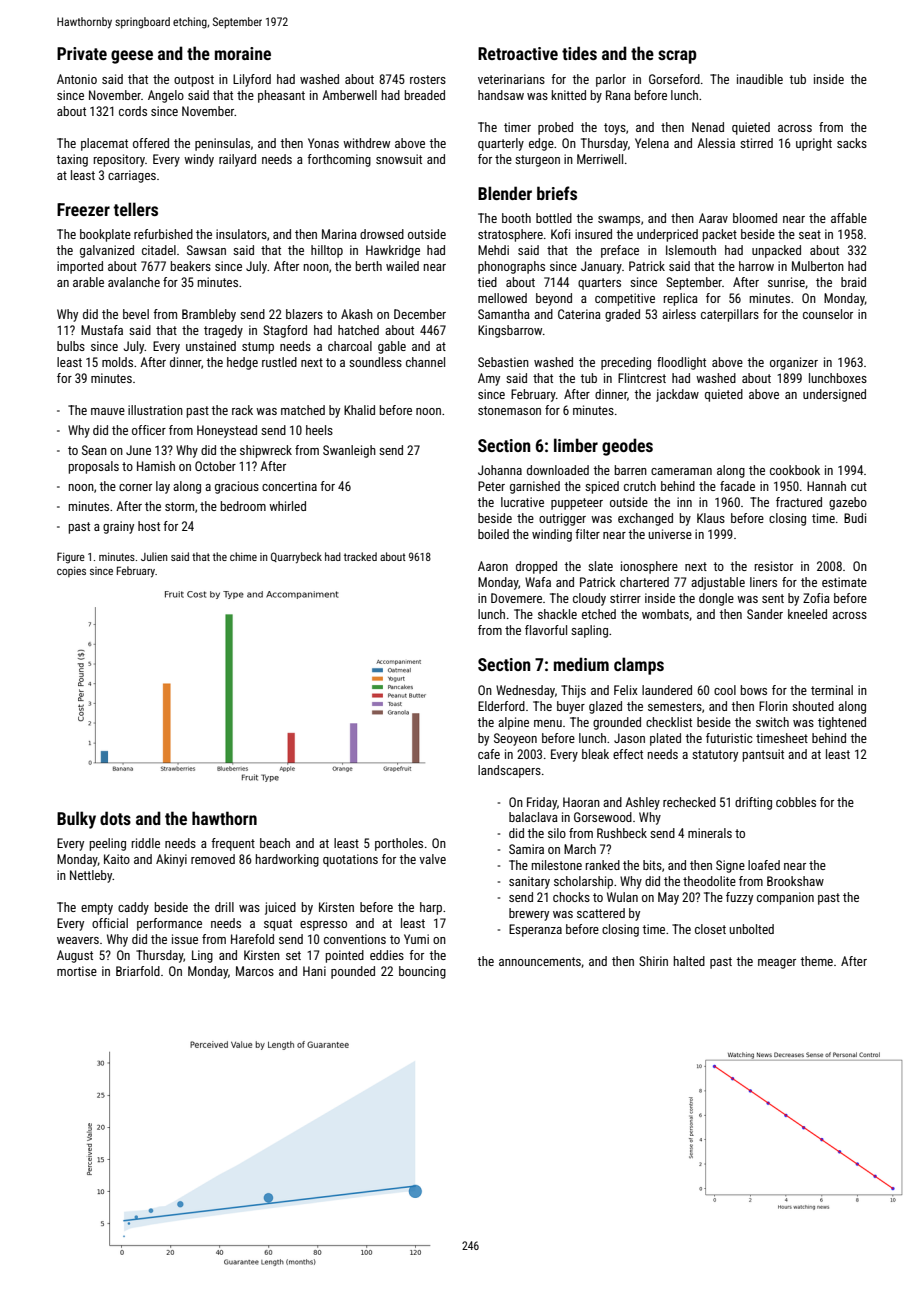  Describe the element at coordinates (807, 614) in the screenshot. I see `kneeled` at that location.
